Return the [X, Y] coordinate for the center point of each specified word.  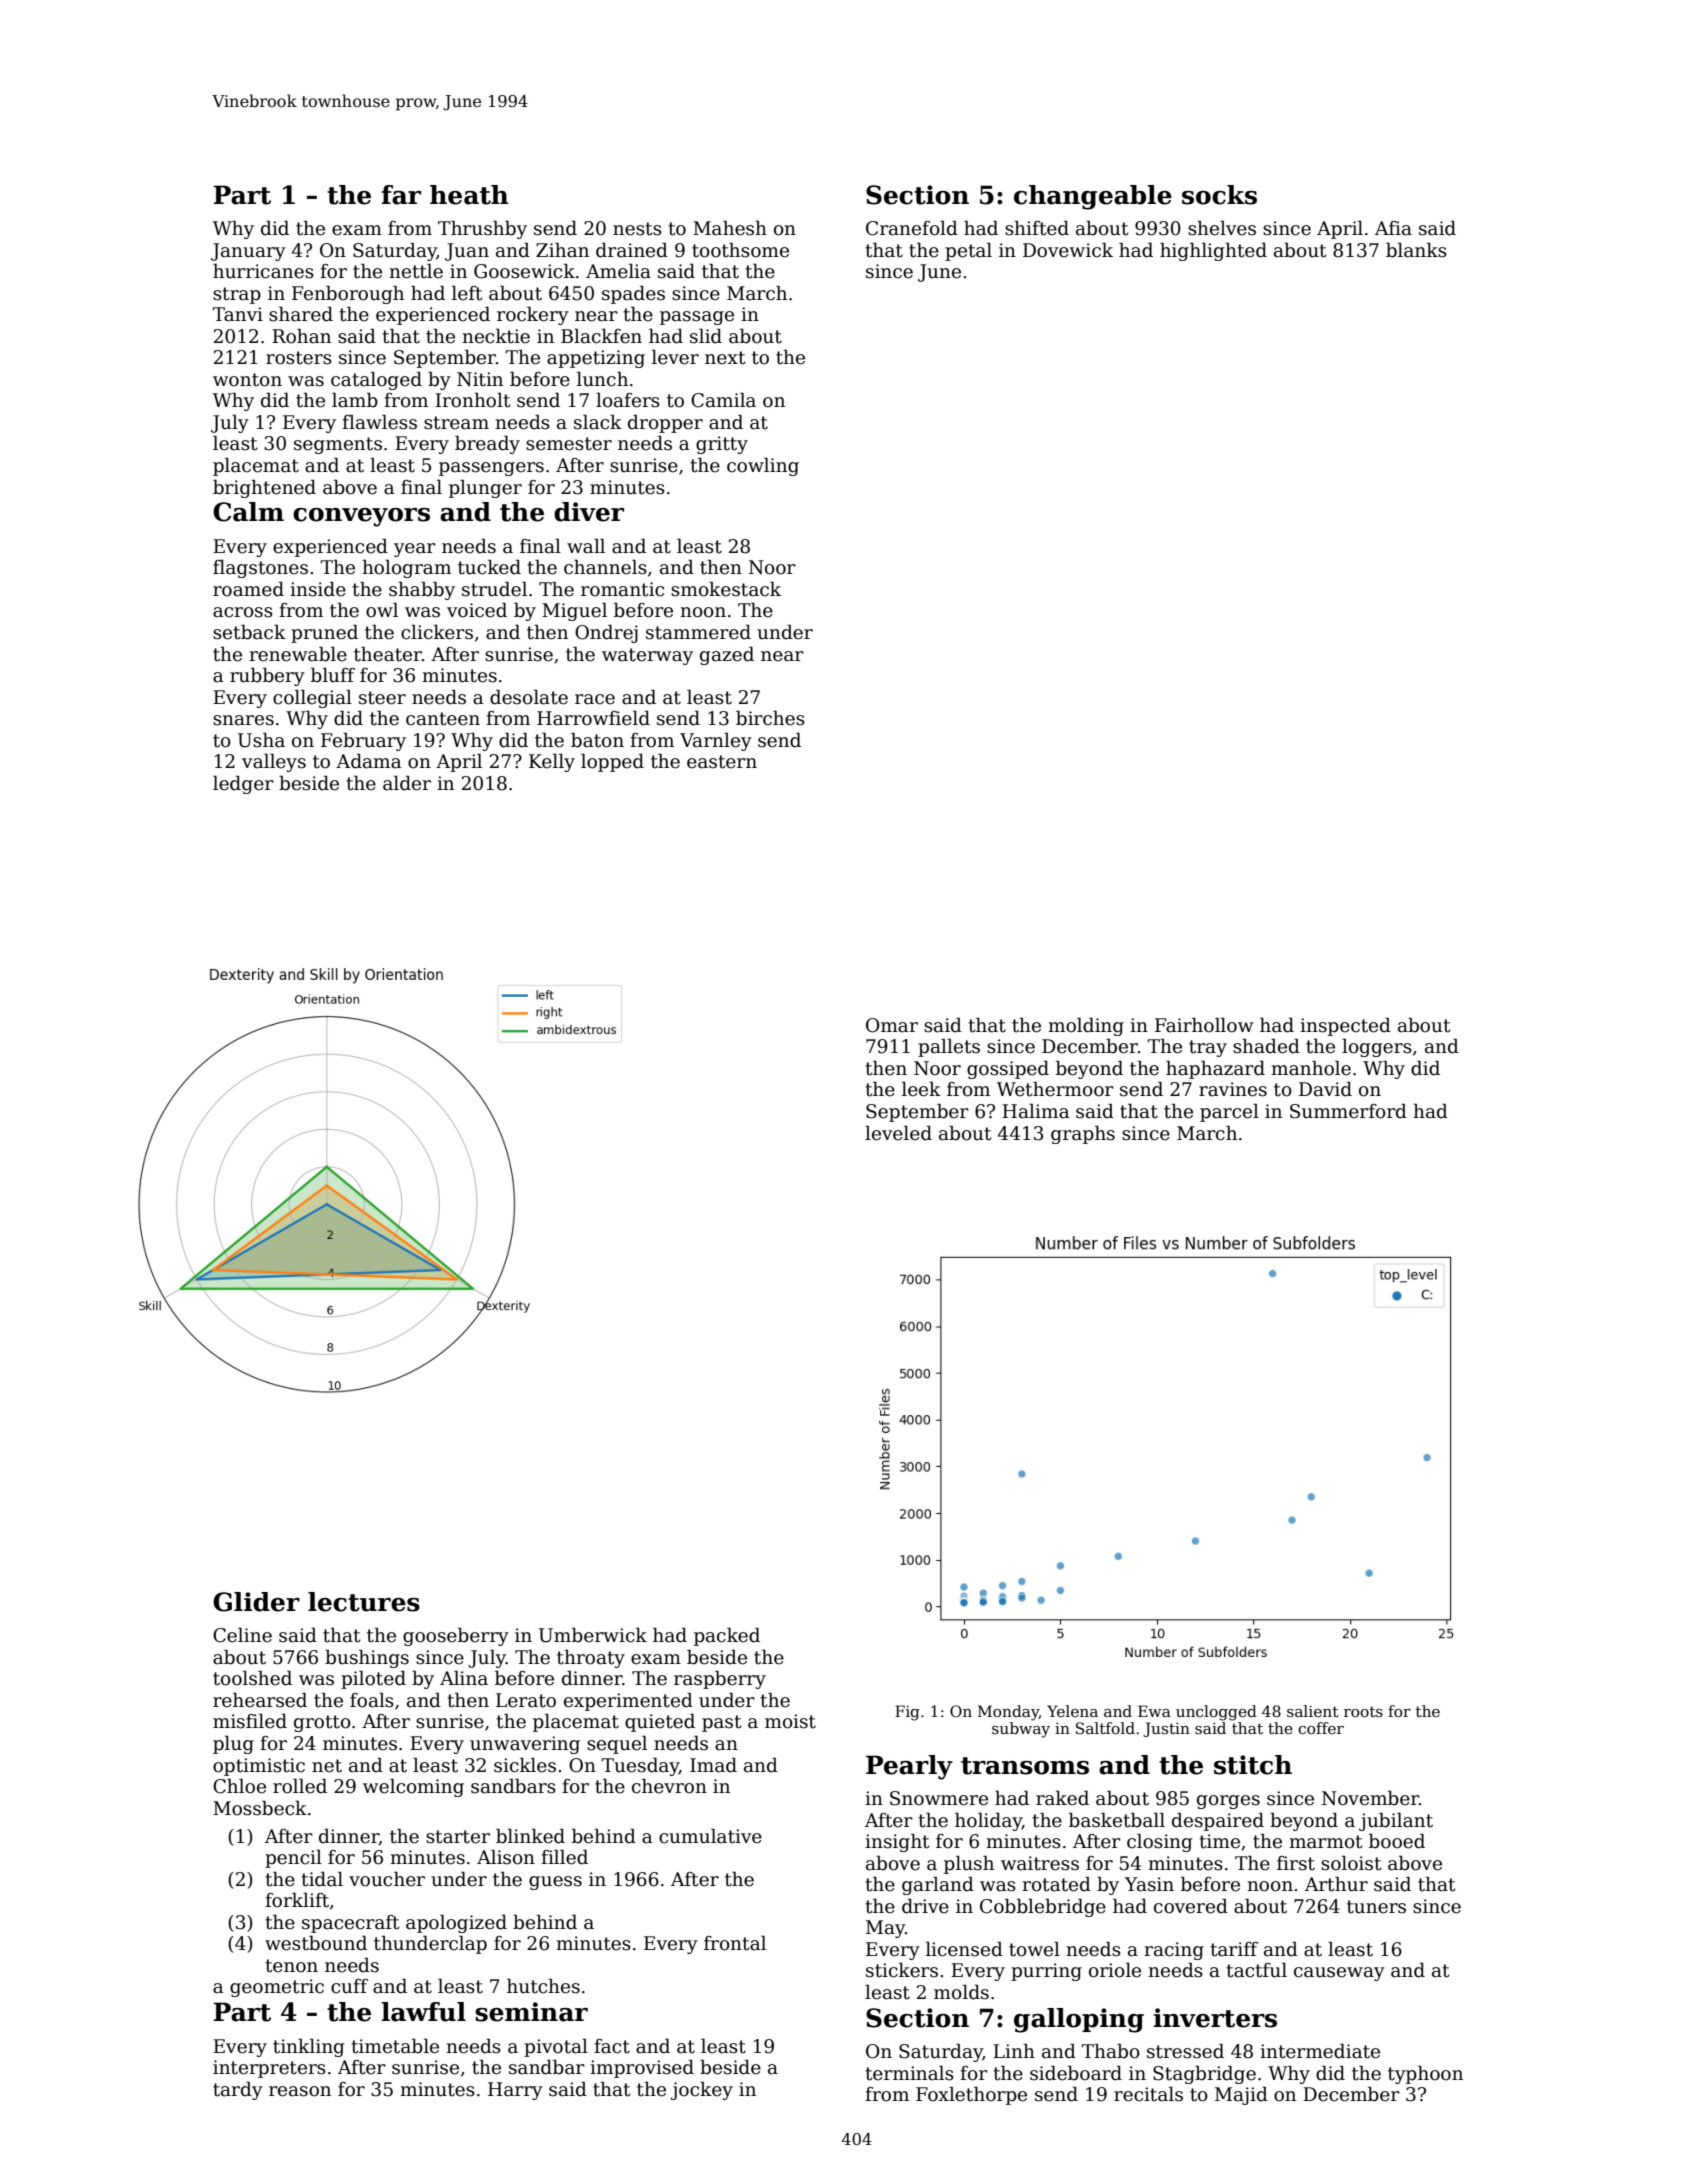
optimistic [259, 1767]
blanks [1416, 250]
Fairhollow [1204, 1025]
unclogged [1216, 1713]
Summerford [1348, 1111]
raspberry [720, 1679]
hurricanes [263, 271]
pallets [949, 1047]
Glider [256, 1602]
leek [921, 1089]
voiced [477, 610]
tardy [238, 2090]
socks [1219, 195]
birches [770, 718]
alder [407, 783]
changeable [1093, 197]
